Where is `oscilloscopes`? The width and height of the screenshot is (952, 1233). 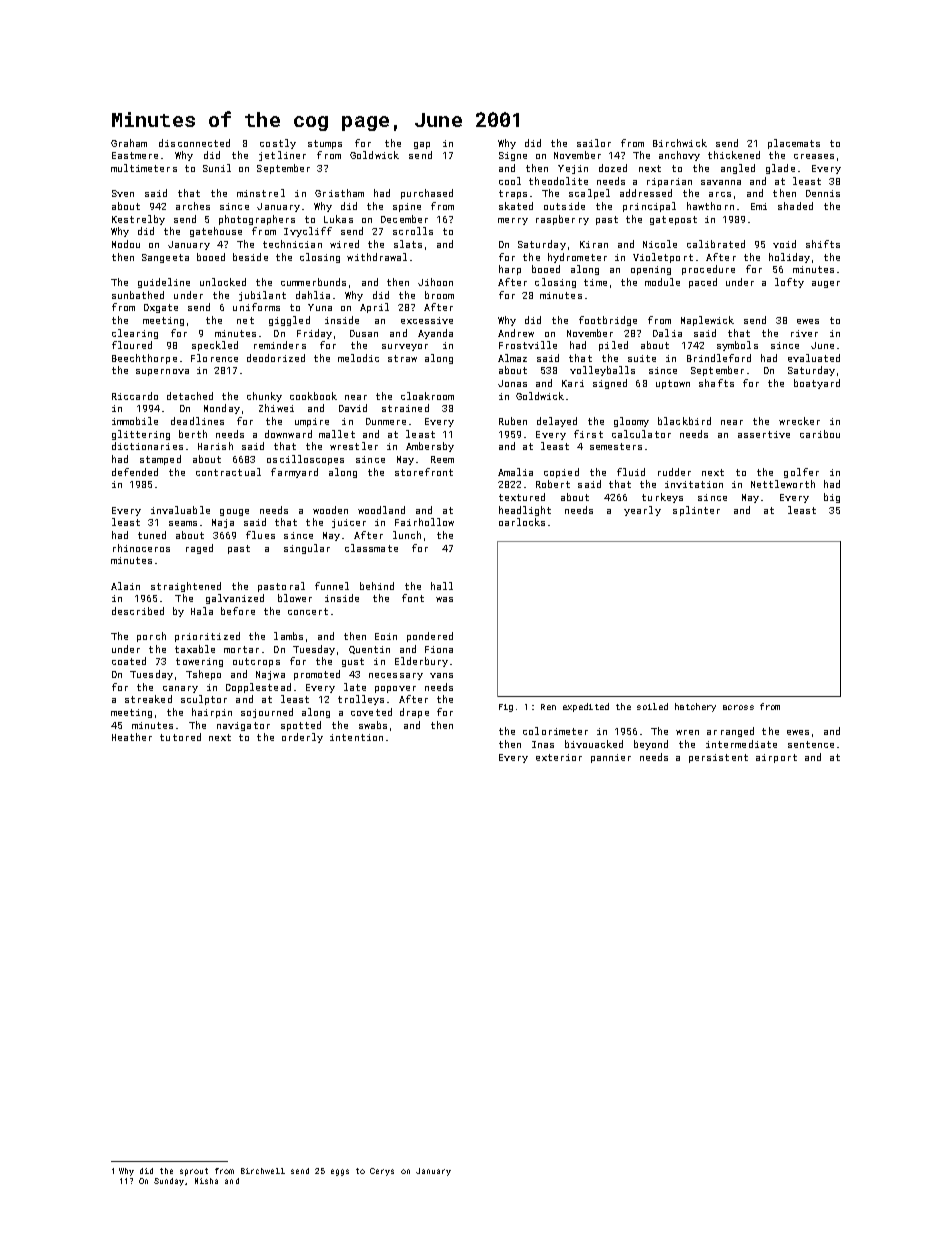 oscilloscopes is located at coordinates (305, 460).
